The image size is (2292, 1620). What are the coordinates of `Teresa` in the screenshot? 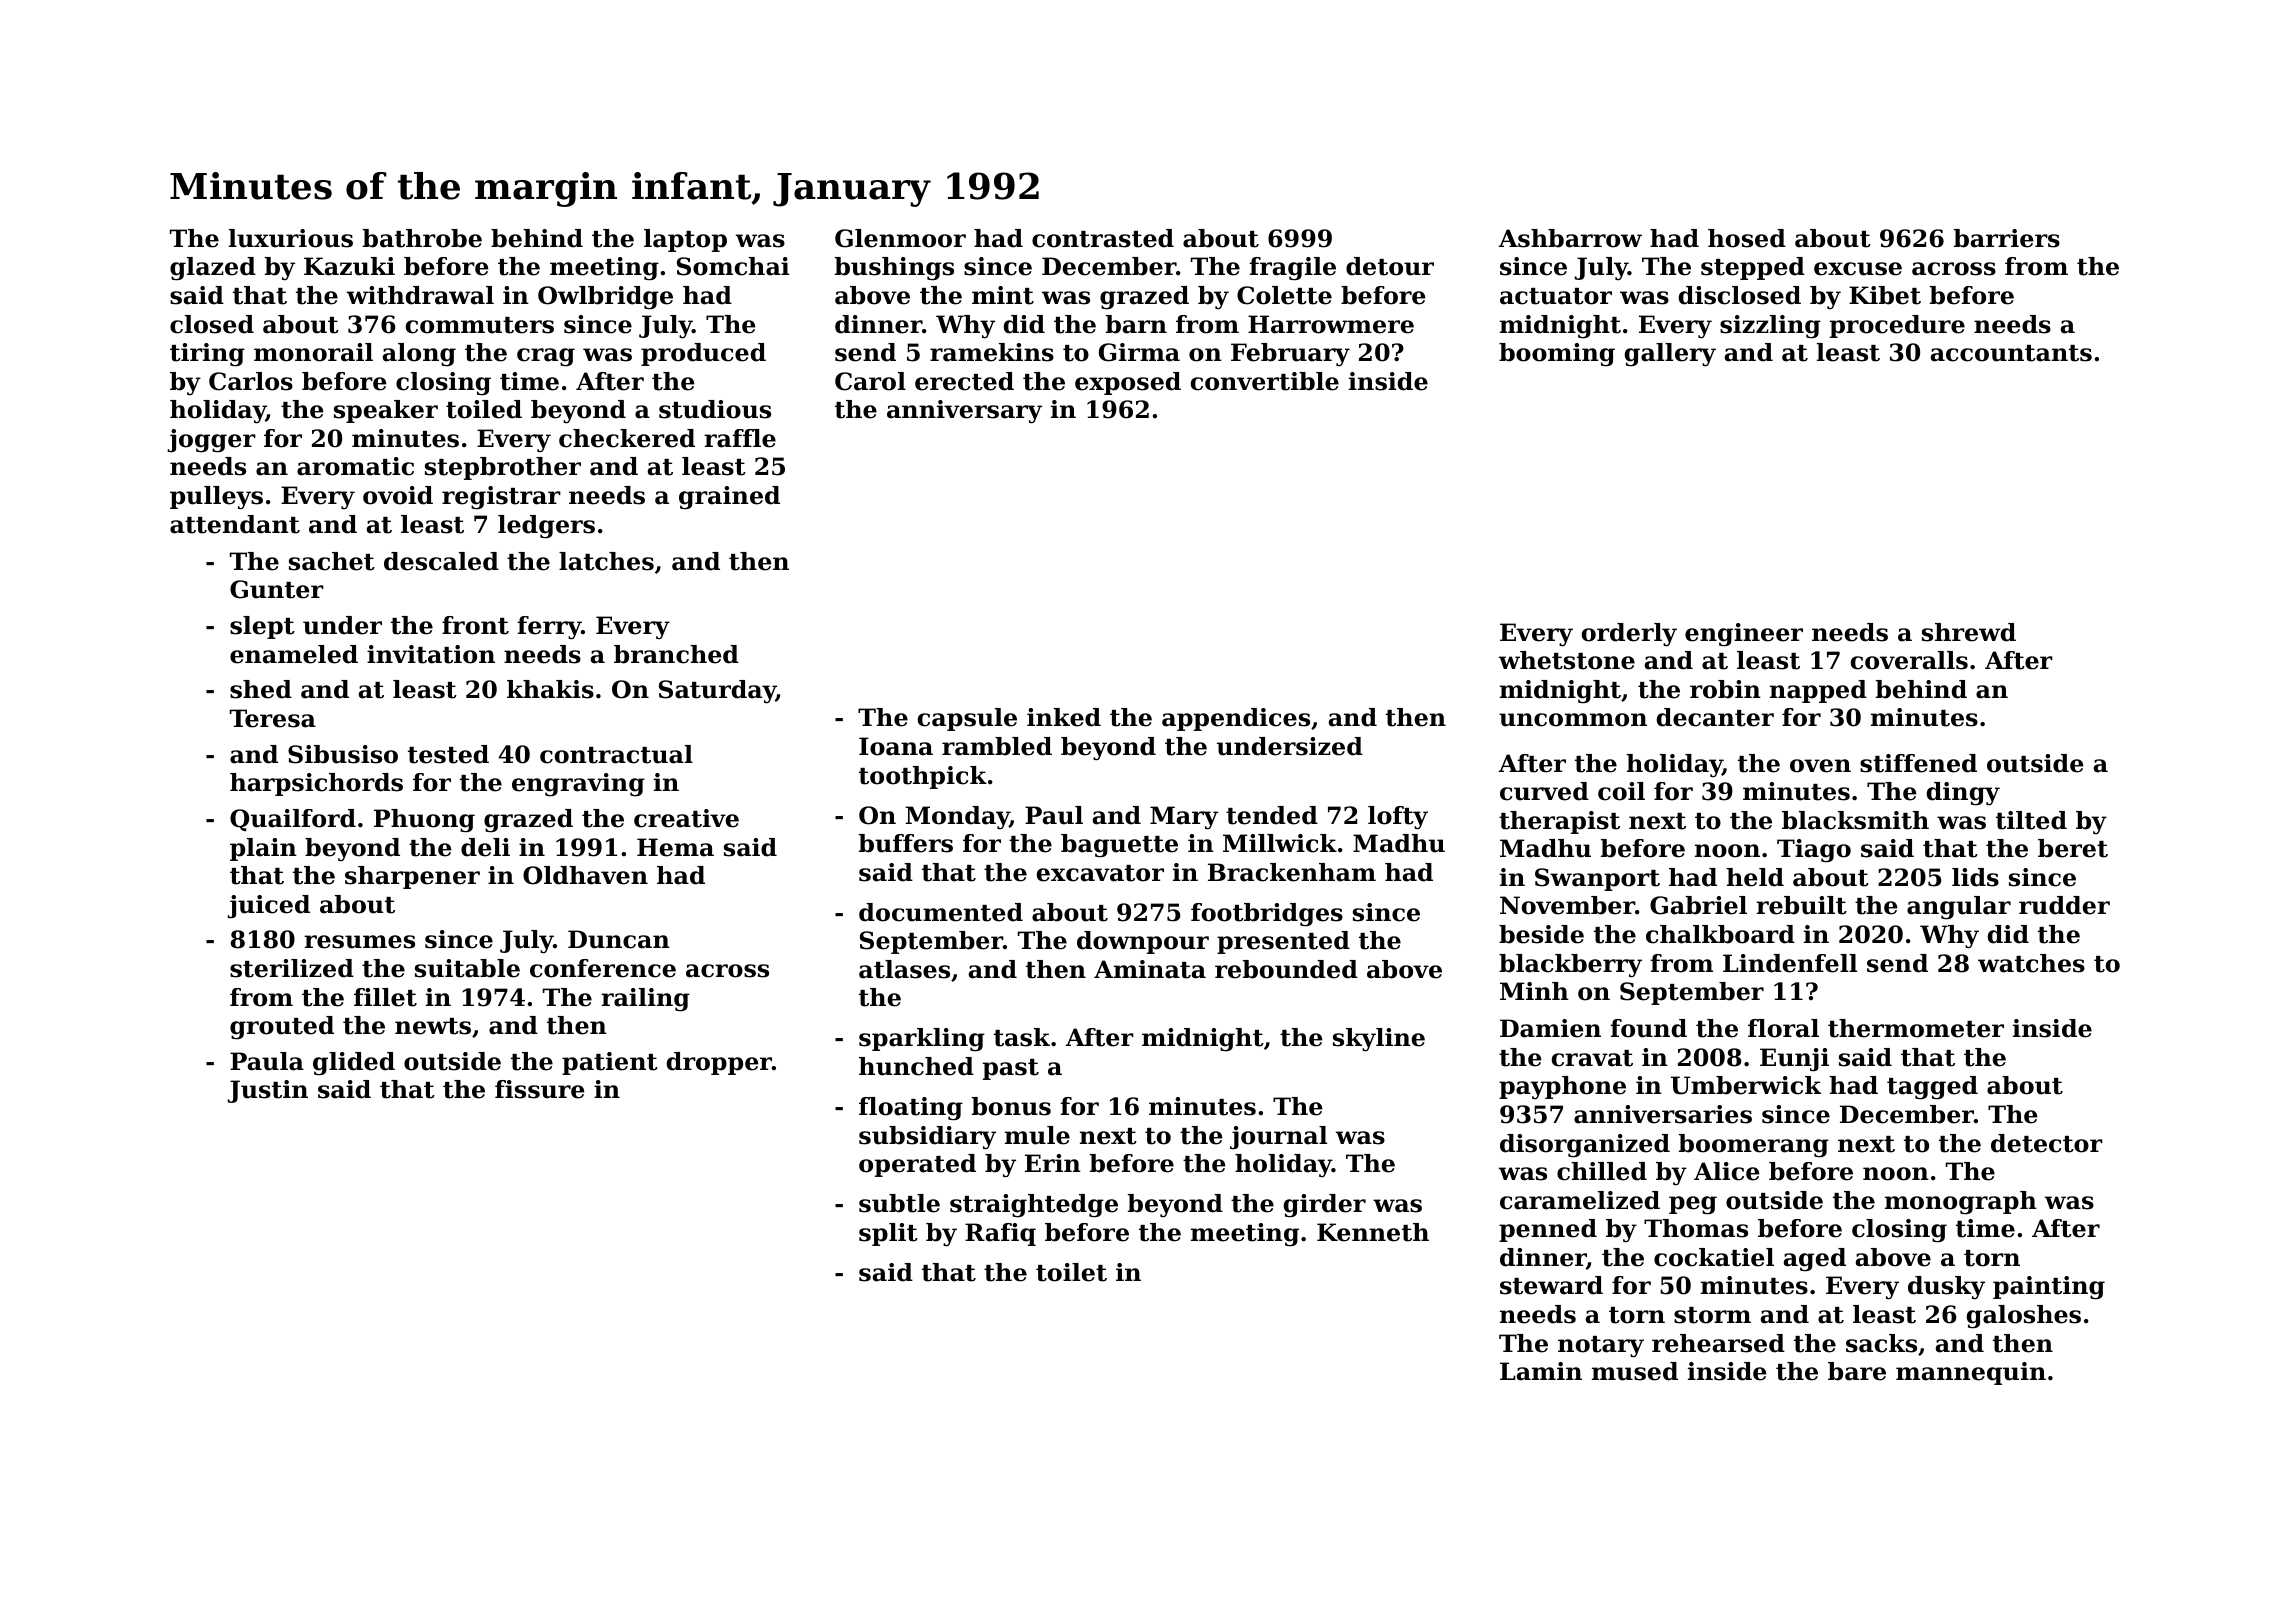 It's located at (273, 718).
